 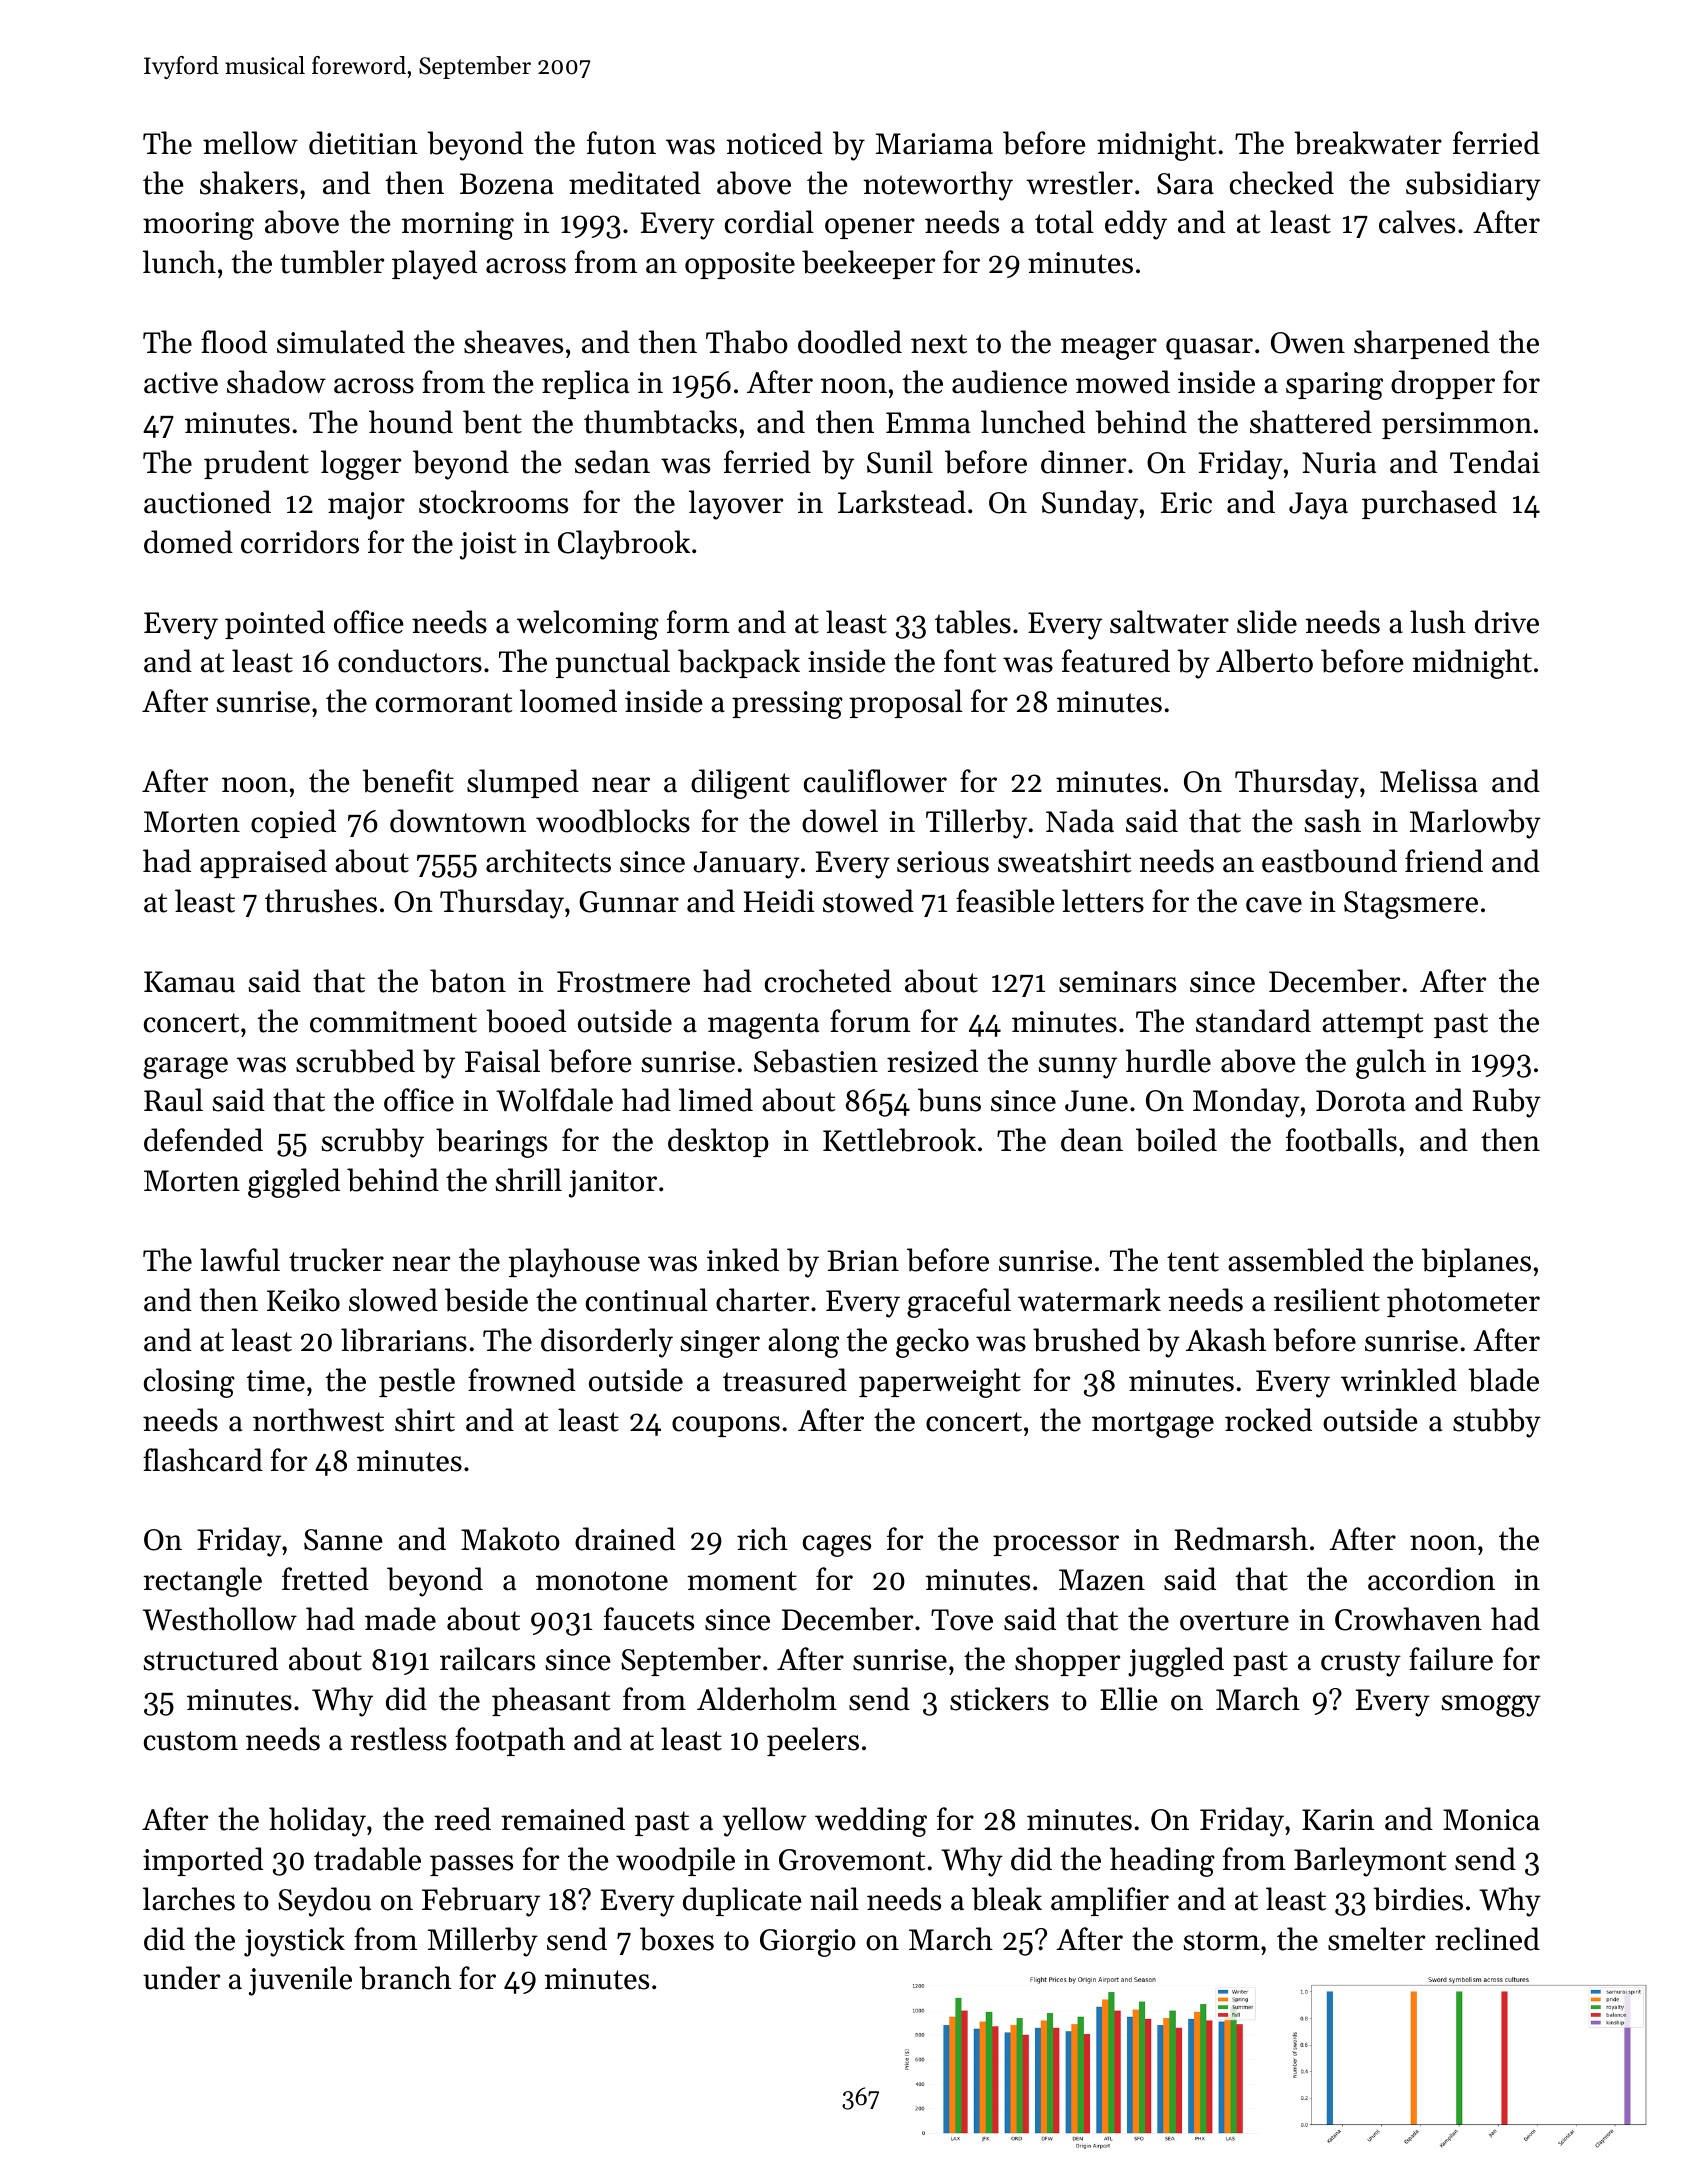 What do you see at coordinates (1222, 1941) in the page?
I see `storm` at bounding box center [1222, 1941].
